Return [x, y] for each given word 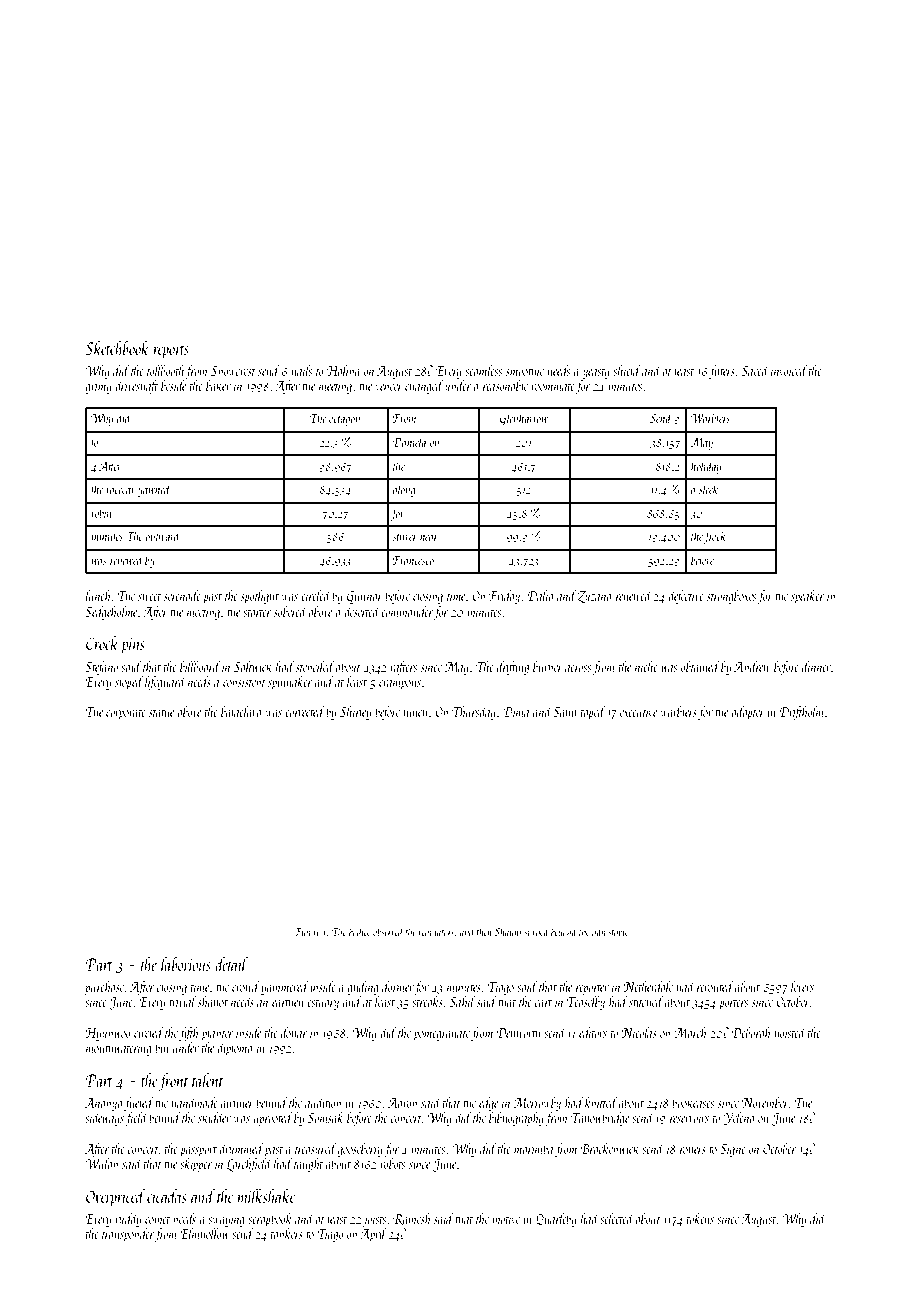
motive [506, 1219]
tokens [700, 1218]
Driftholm [802, 713]
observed [388, 931]
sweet [149, 597]
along [404, 490]
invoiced [789, 370]
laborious [186, 964]
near [429, 538]
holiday [706, 467]
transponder [128, 1235]
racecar [121, 491]
